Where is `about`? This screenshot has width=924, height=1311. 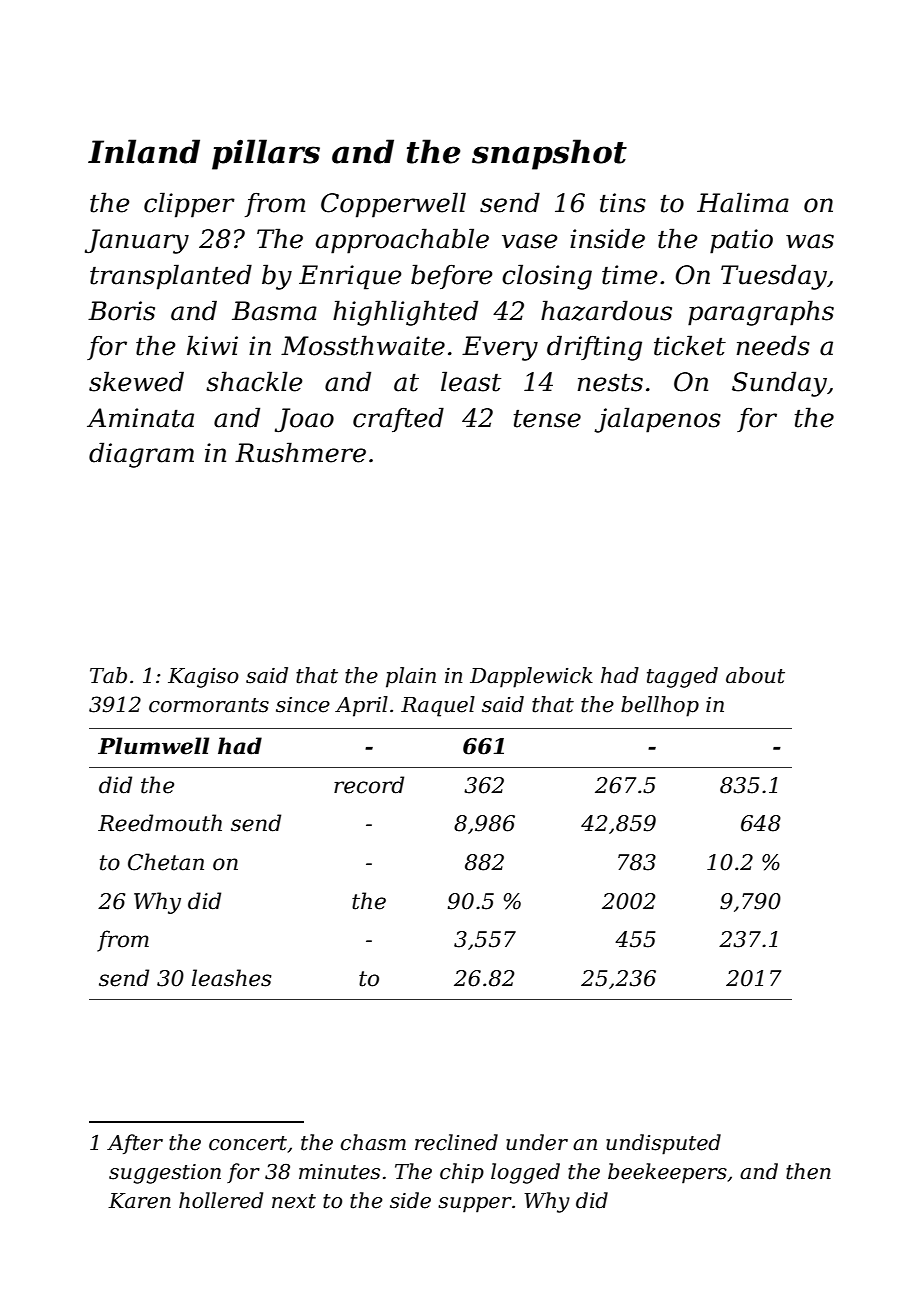 about is located at coordinates (755, 675).
